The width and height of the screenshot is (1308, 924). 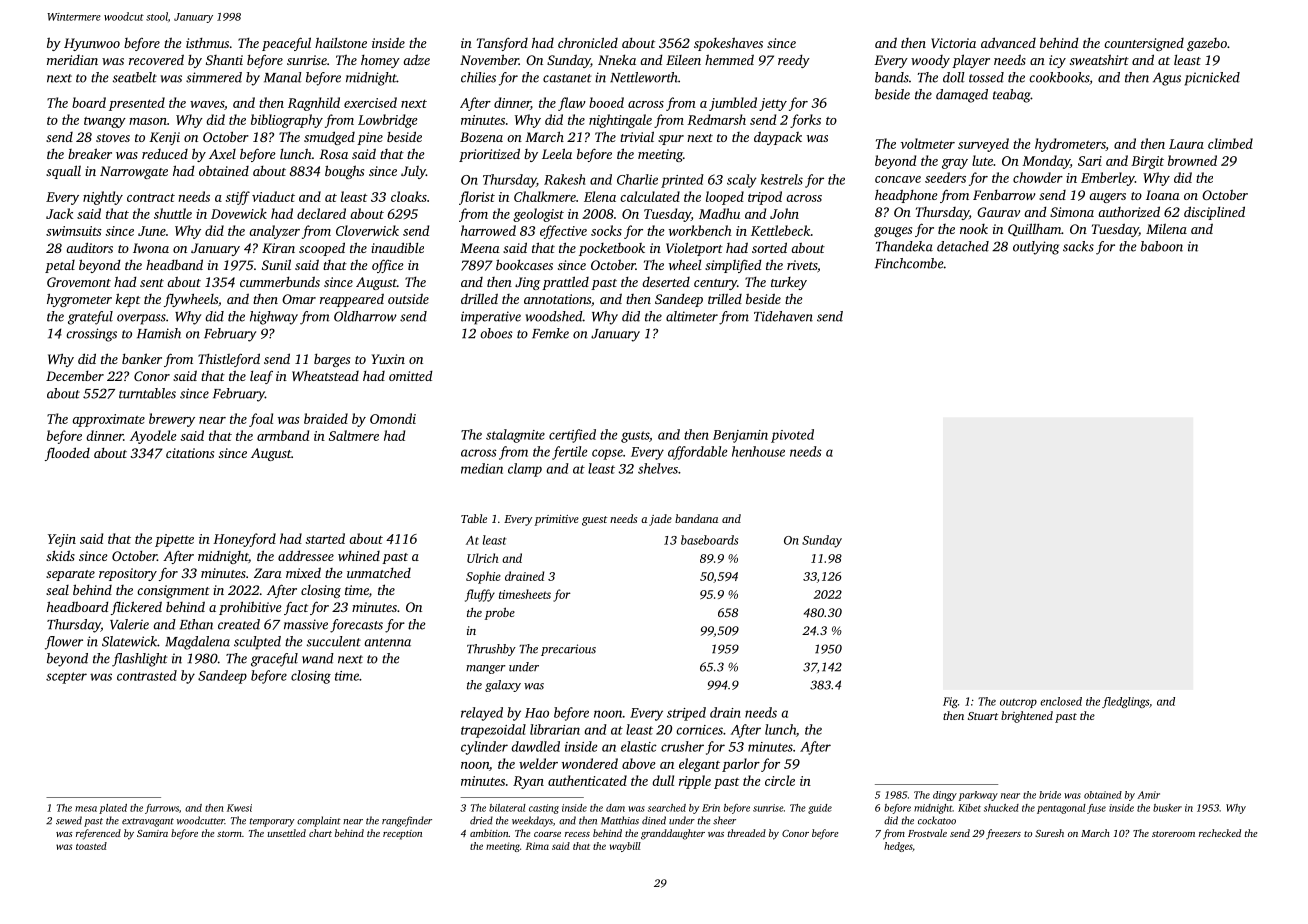 I want to click on rechecked, so click(x=1220, y=833).
